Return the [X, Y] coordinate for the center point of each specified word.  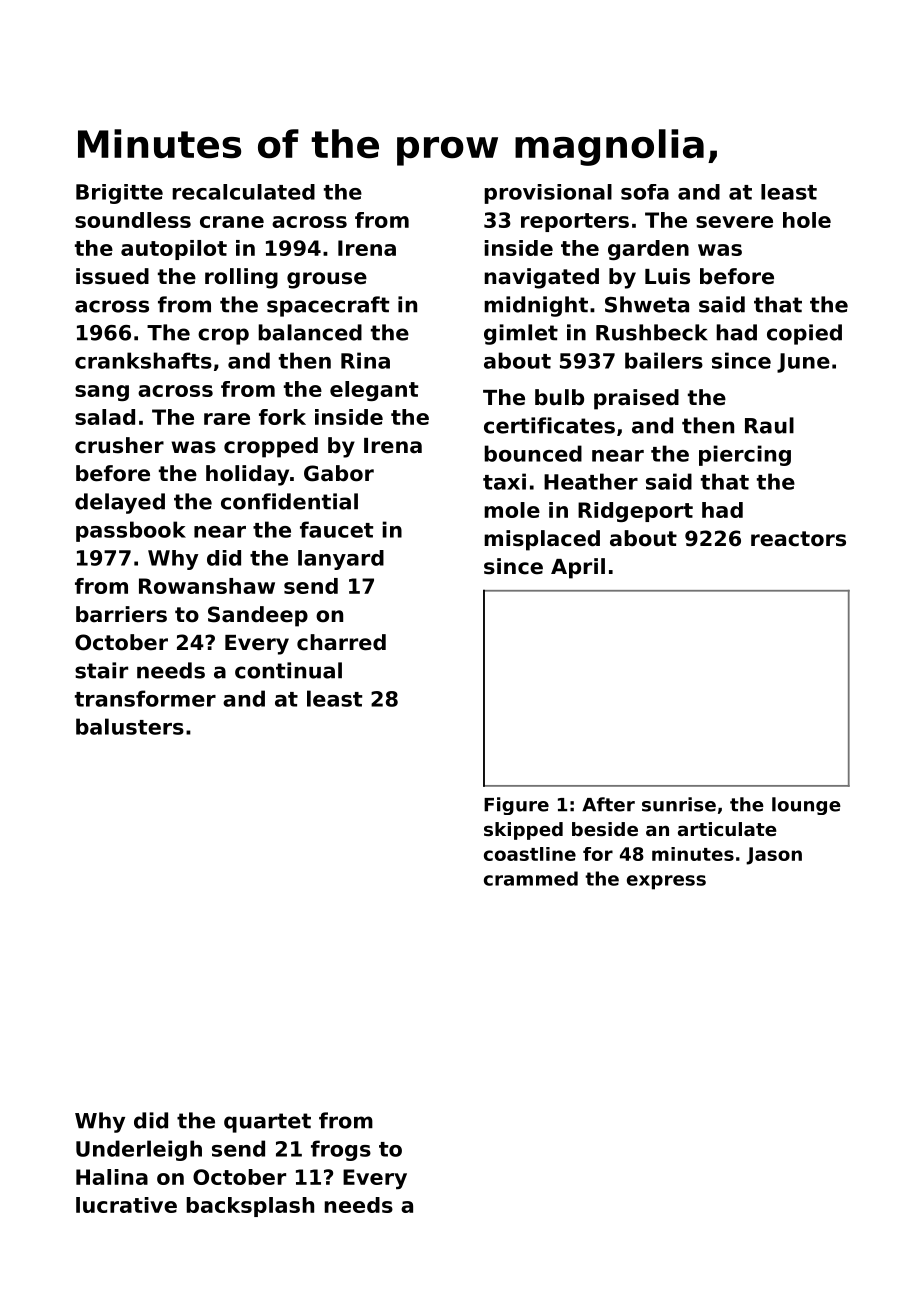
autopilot [174, 250]
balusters [130, 726]
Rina [365, 360]
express [666, 882]
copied [804, 334]
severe [734, 222]
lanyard [341, 560]
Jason [774, 856]
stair [101, 670]
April [578, 568]
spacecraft [328, 306]
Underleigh [139, 1150]
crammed [531, 878]
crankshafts [143, 360]
